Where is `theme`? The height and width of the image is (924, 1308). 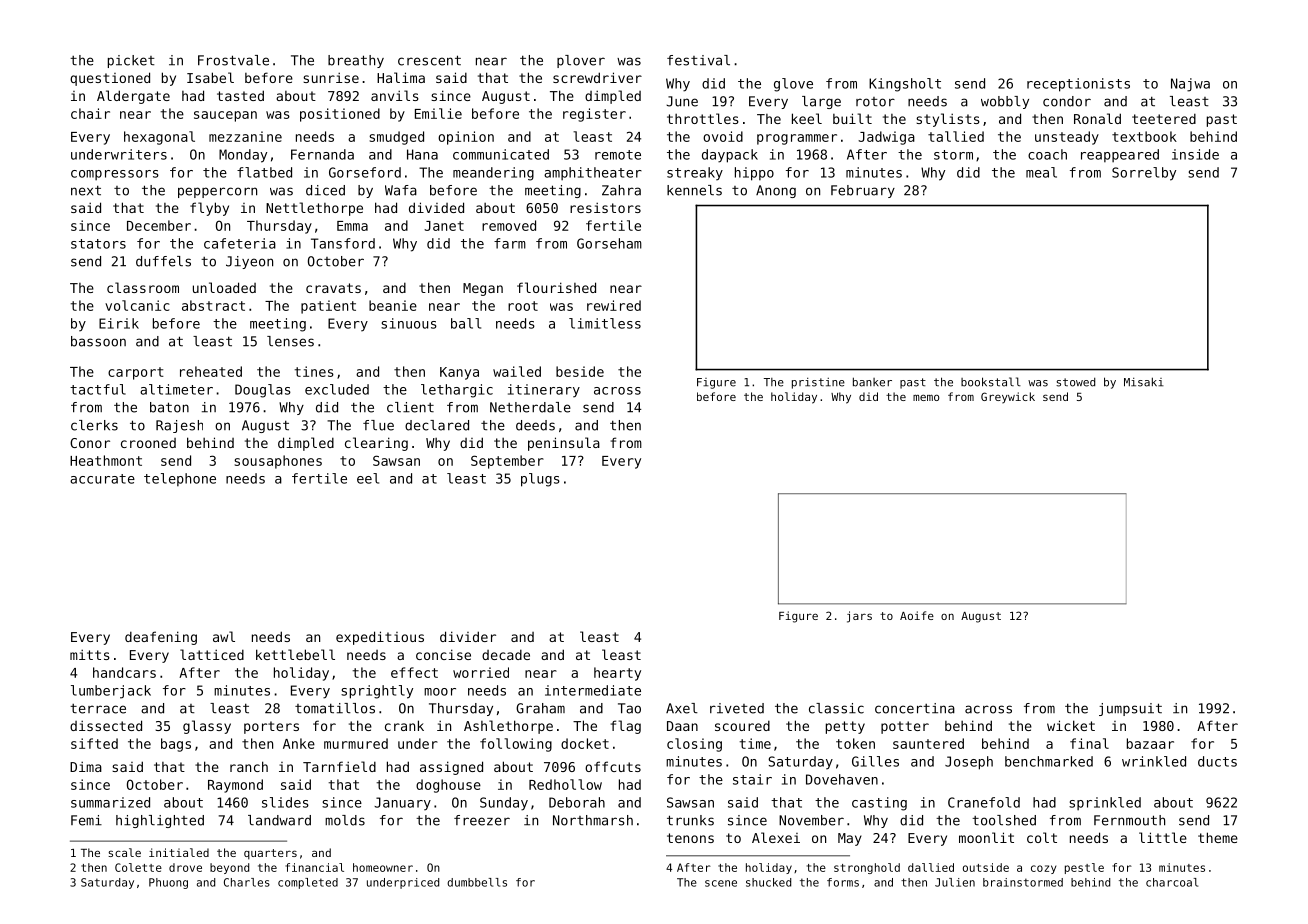 theme is located at coordinates (1218, 837).
